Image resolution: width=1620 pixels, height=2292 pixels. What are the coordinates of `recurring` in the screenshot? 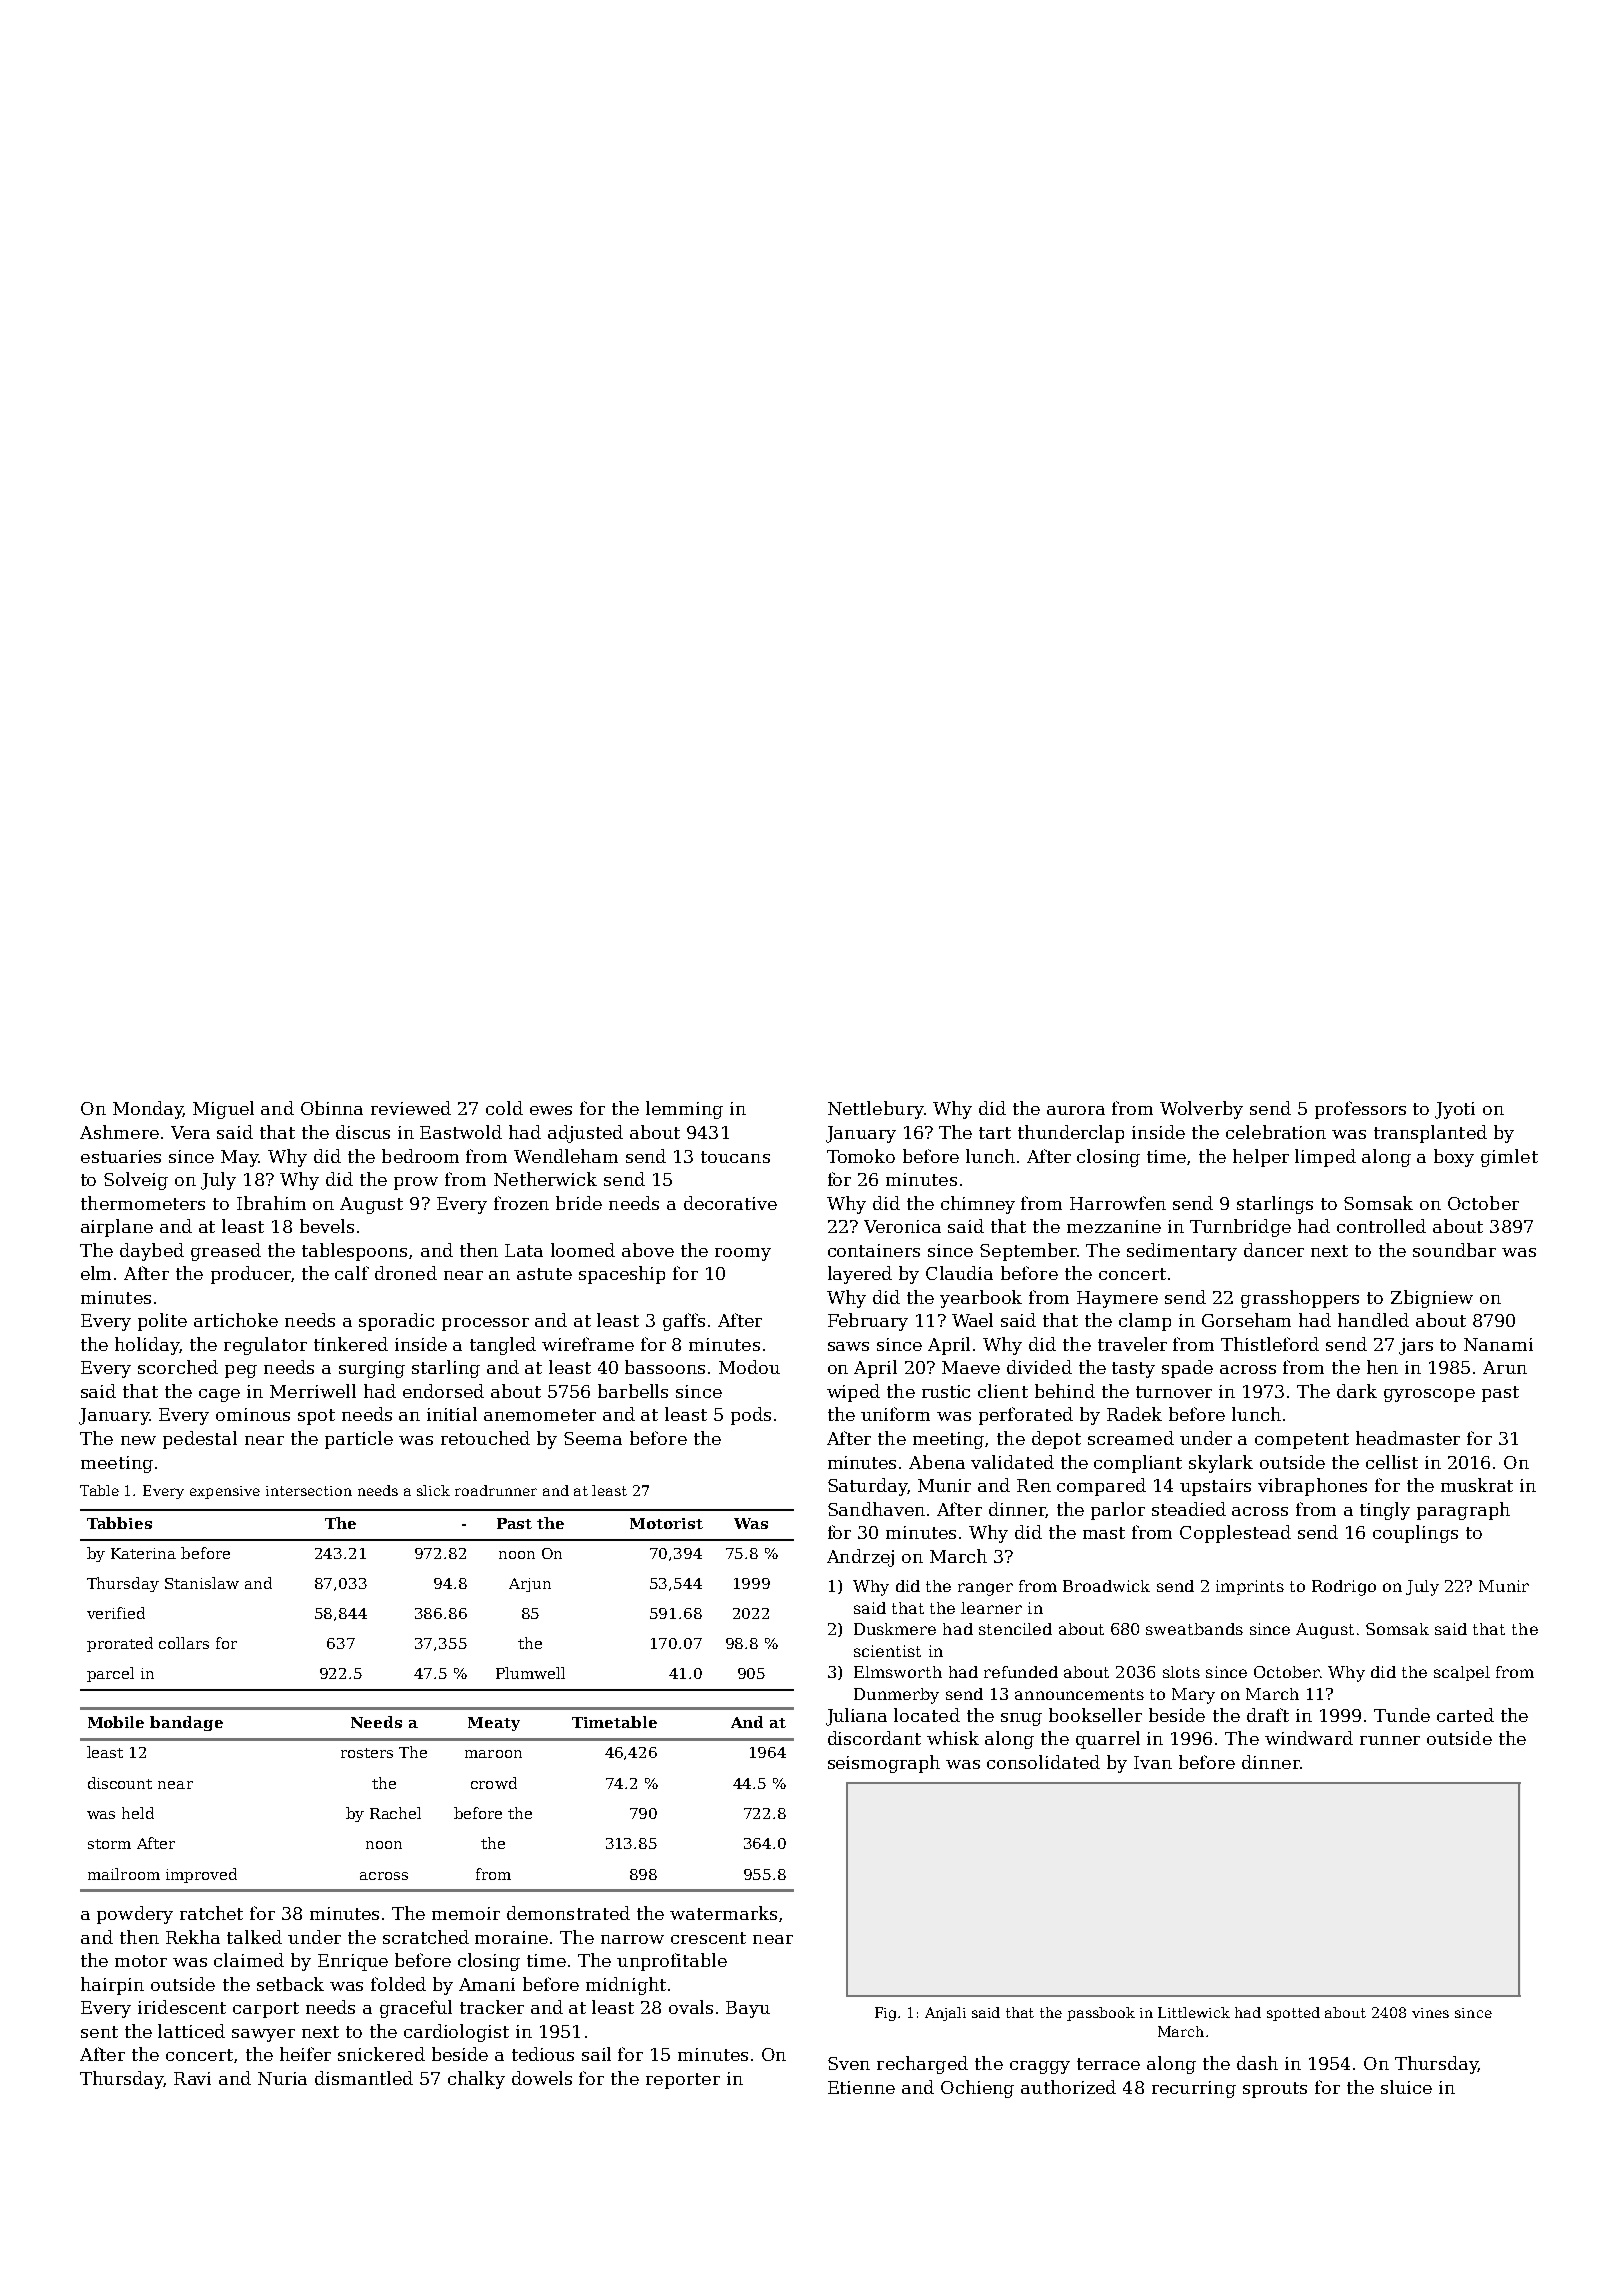 It's located at (1194, 2089).
